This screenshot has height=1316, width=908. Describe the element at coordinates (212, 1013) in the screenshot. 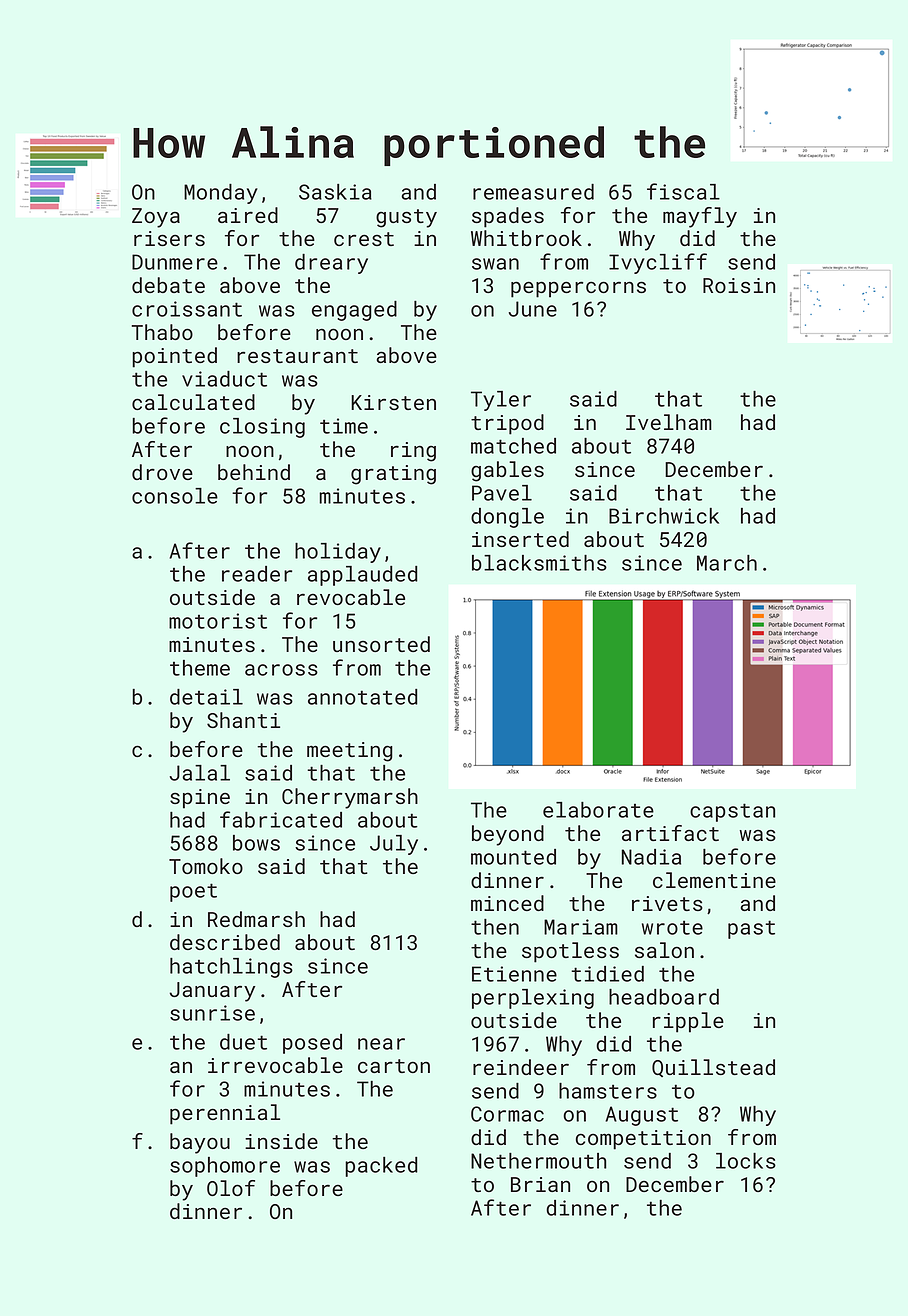

I see `sunrise` at that location.
